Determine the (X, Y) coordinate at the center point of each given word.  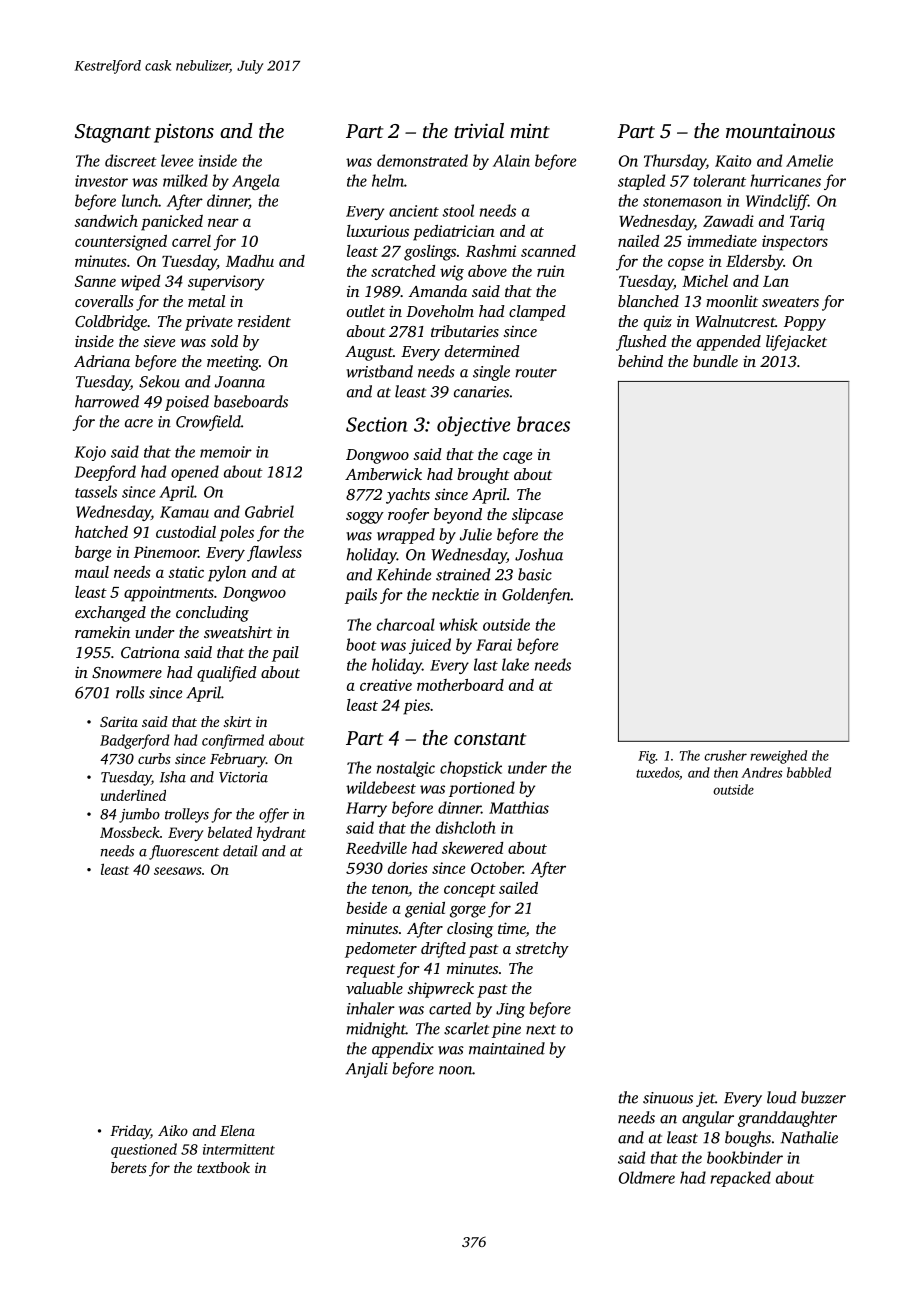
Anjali (366, 1070)
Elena (237, 1130)
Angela (256, 182)
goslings (430, 253)
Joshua (539, 554)
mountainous (780, 130)
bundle (715, 361)
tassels (96, 491)
